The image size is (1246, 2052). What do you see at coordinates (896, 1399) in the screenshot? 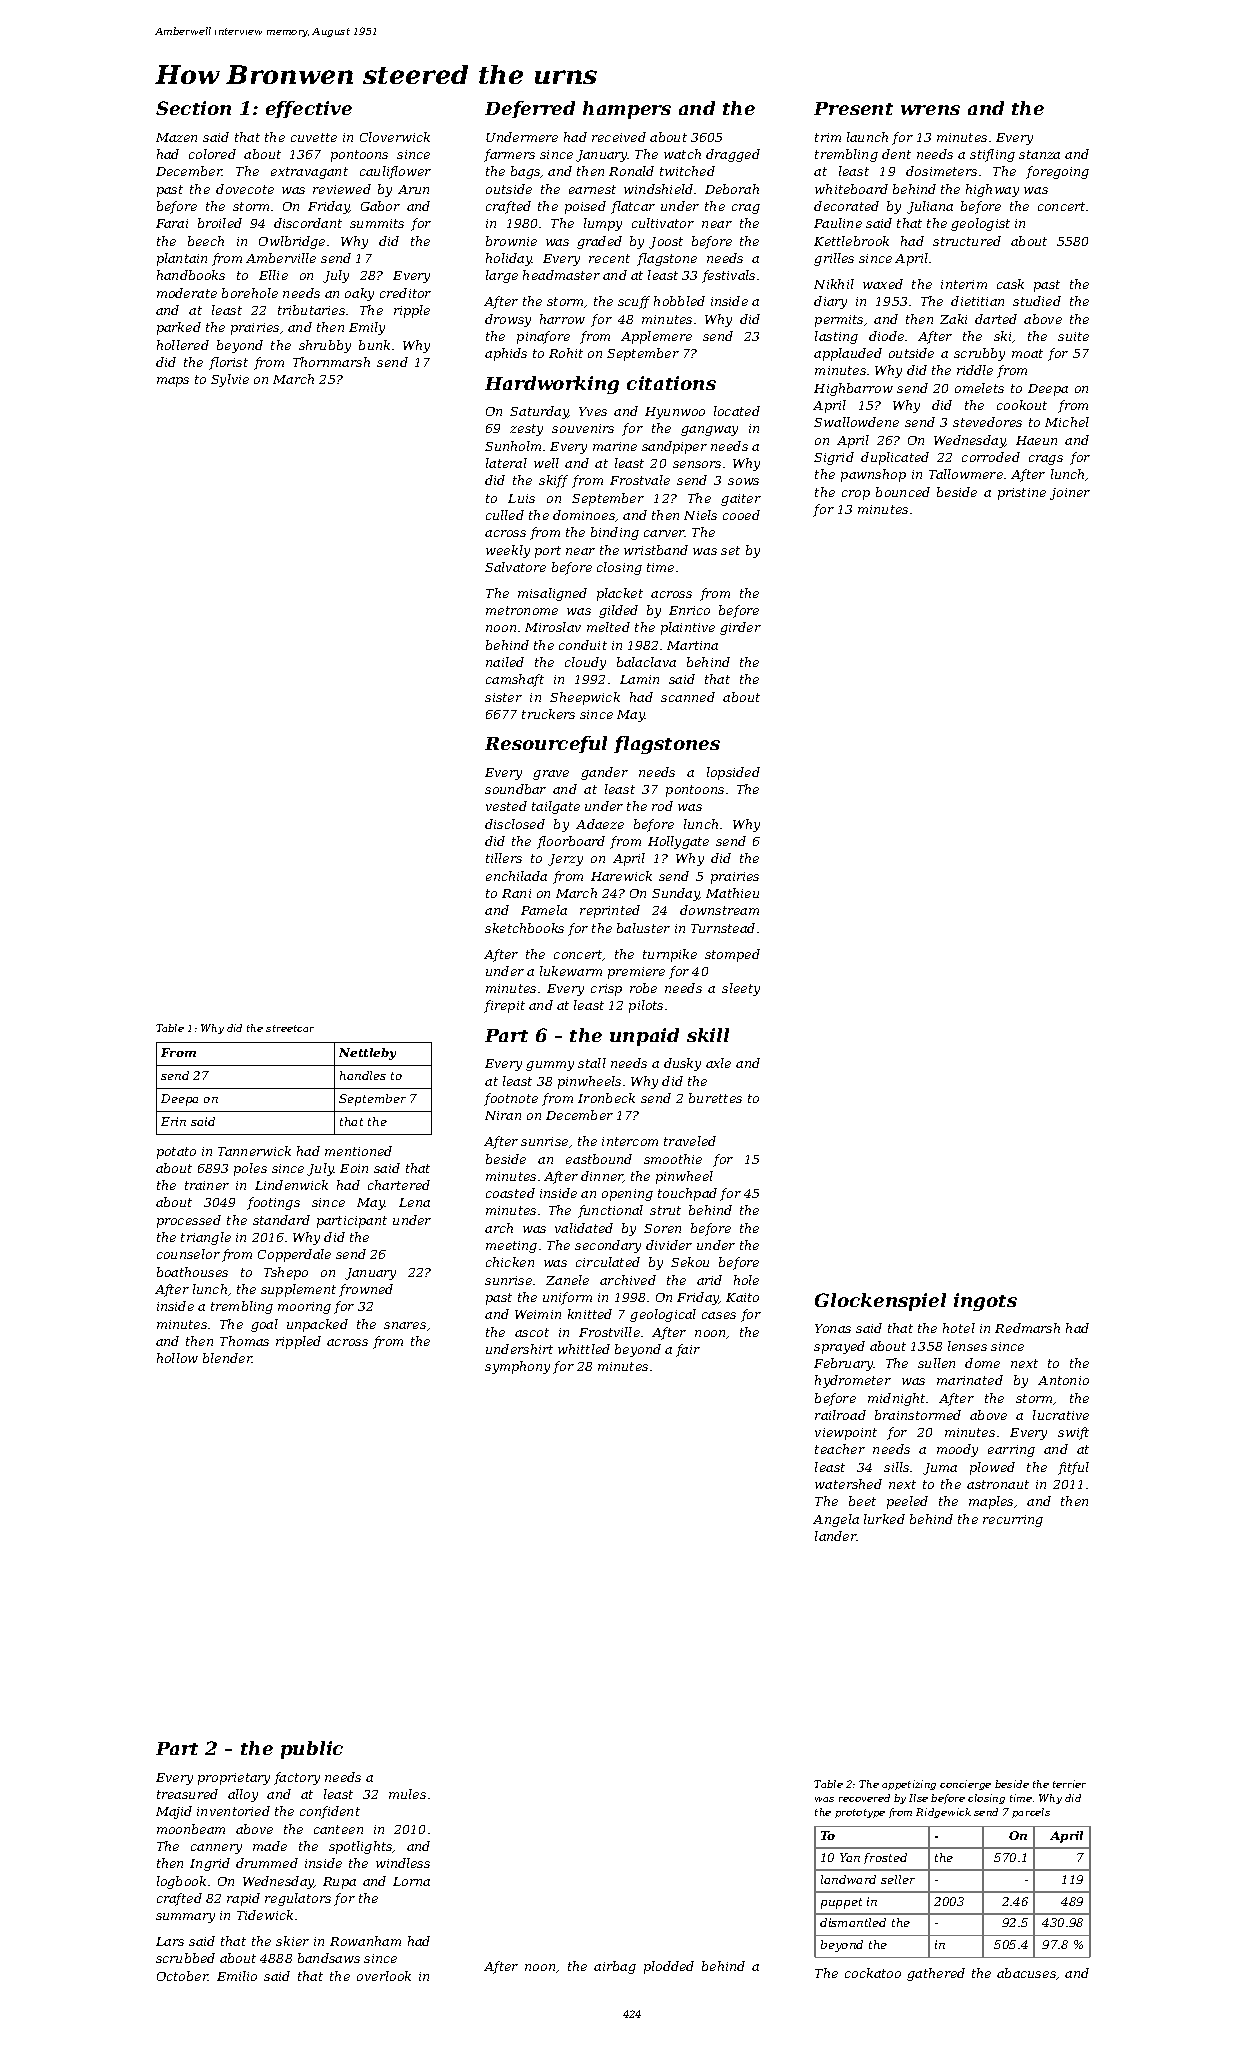
I see `midnight` at bounding box center [896, 1399].
